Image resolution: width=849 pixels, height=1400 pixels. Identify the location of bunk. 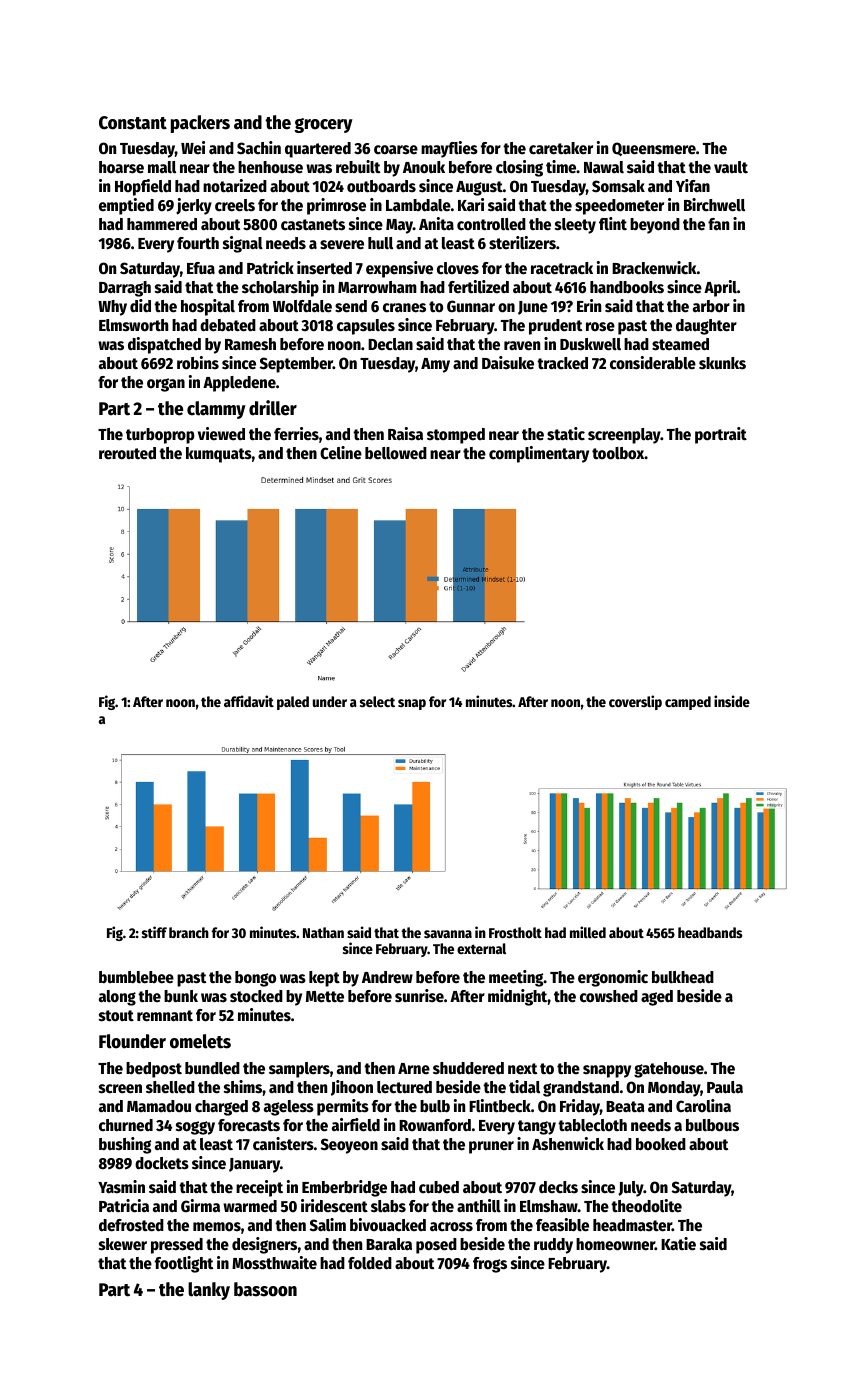
(181, 996).
